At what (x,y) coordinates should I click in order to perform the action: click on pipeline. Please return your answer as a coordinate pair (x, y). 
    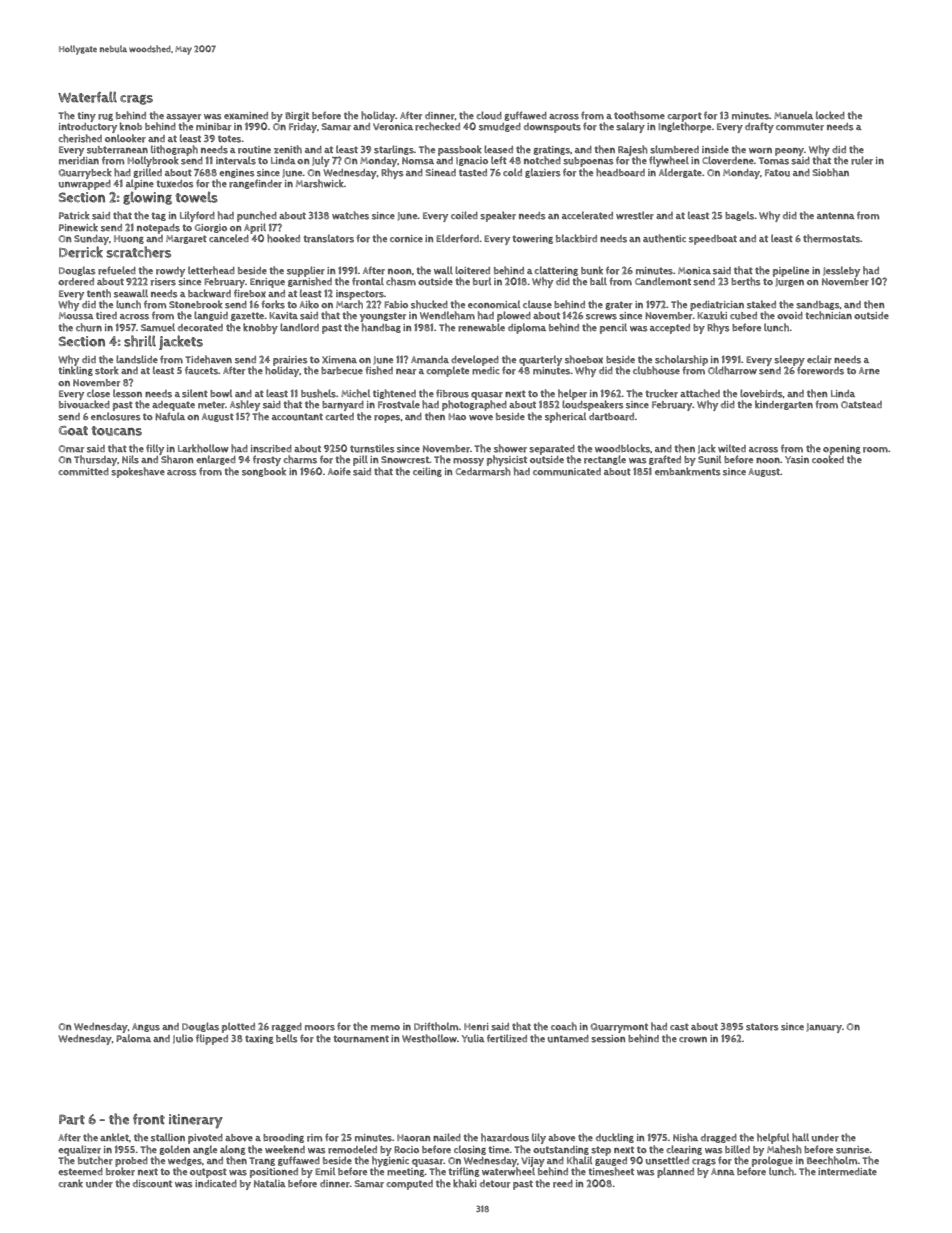
    Looking at the image, I should click on (791, 271).
